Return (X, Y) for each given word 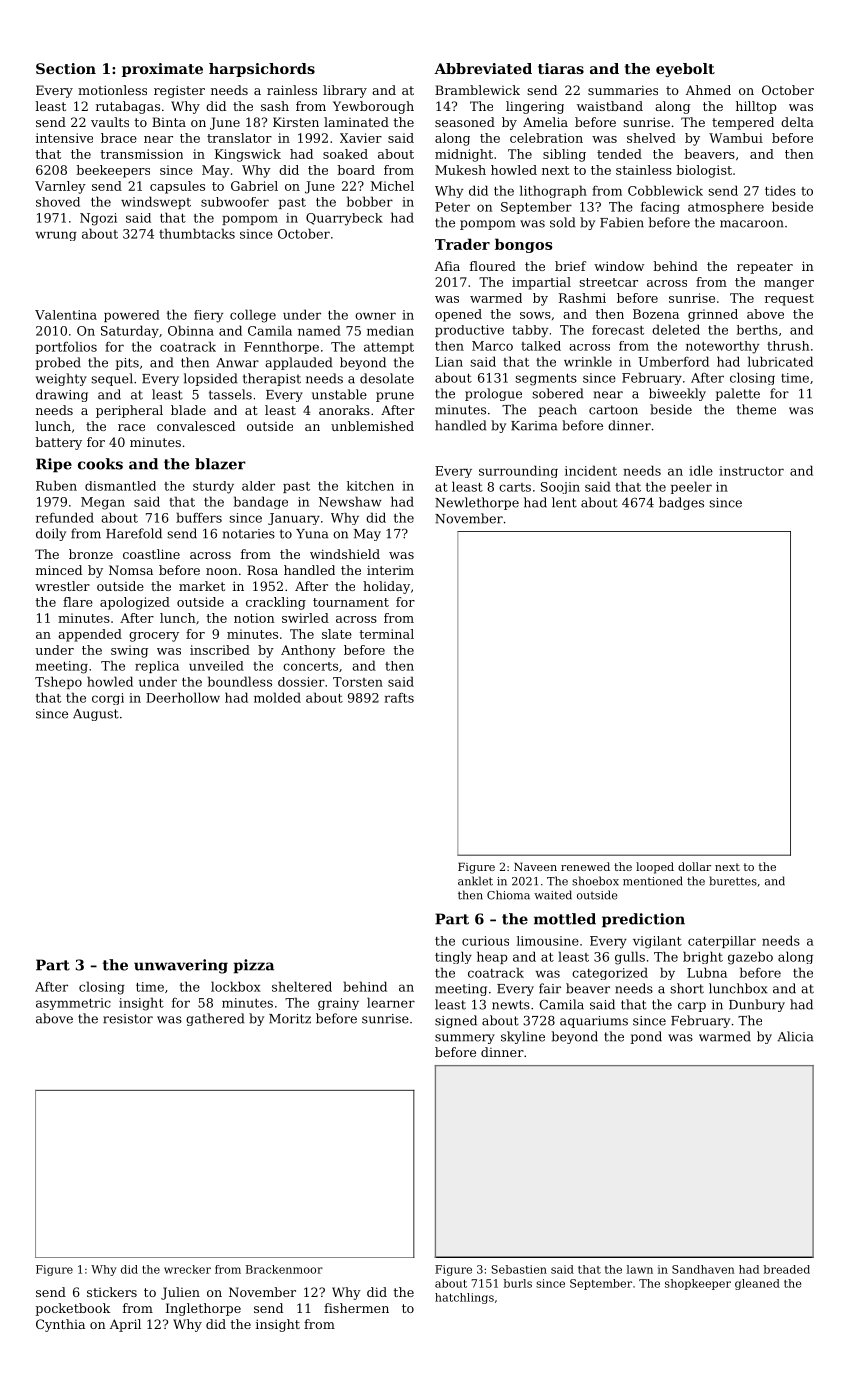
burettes (733, 881)
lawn (640, 1269)
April (125, 1325)
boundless (240, 681)
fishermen (356, 1308)
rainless (292, 90)
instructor (751, 471)
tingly (453, 957)
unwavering (181, 966)
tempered (743, 123)
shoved (58, 202)
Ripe (54, 465)
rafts (399, 698)
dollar (694, 866)
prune (395, 397)
